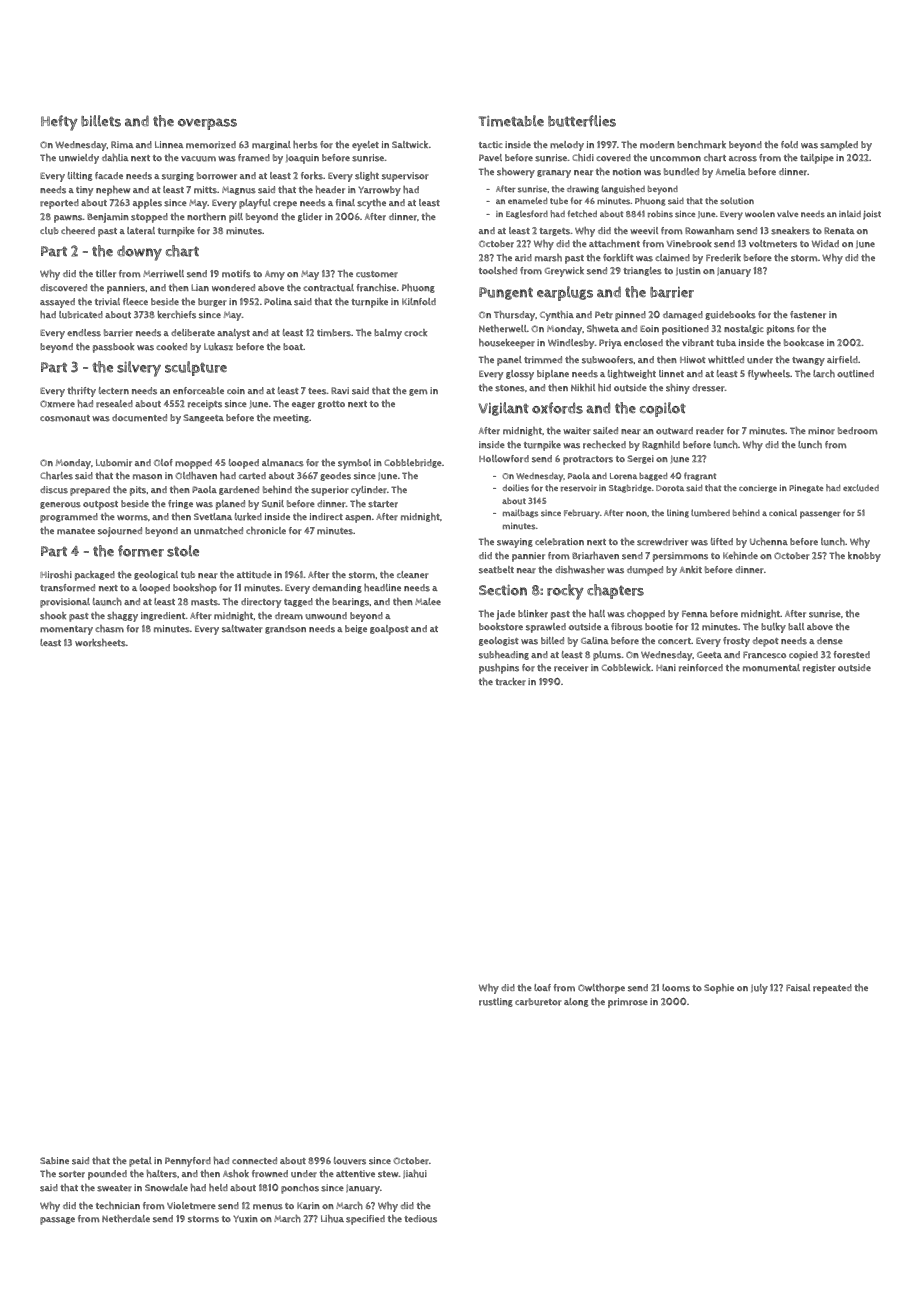 The width and height of the screenshot is (924, 1308). Describe the element at coordinates (872, 215) in the screenshot. I see `joist` at that location.
